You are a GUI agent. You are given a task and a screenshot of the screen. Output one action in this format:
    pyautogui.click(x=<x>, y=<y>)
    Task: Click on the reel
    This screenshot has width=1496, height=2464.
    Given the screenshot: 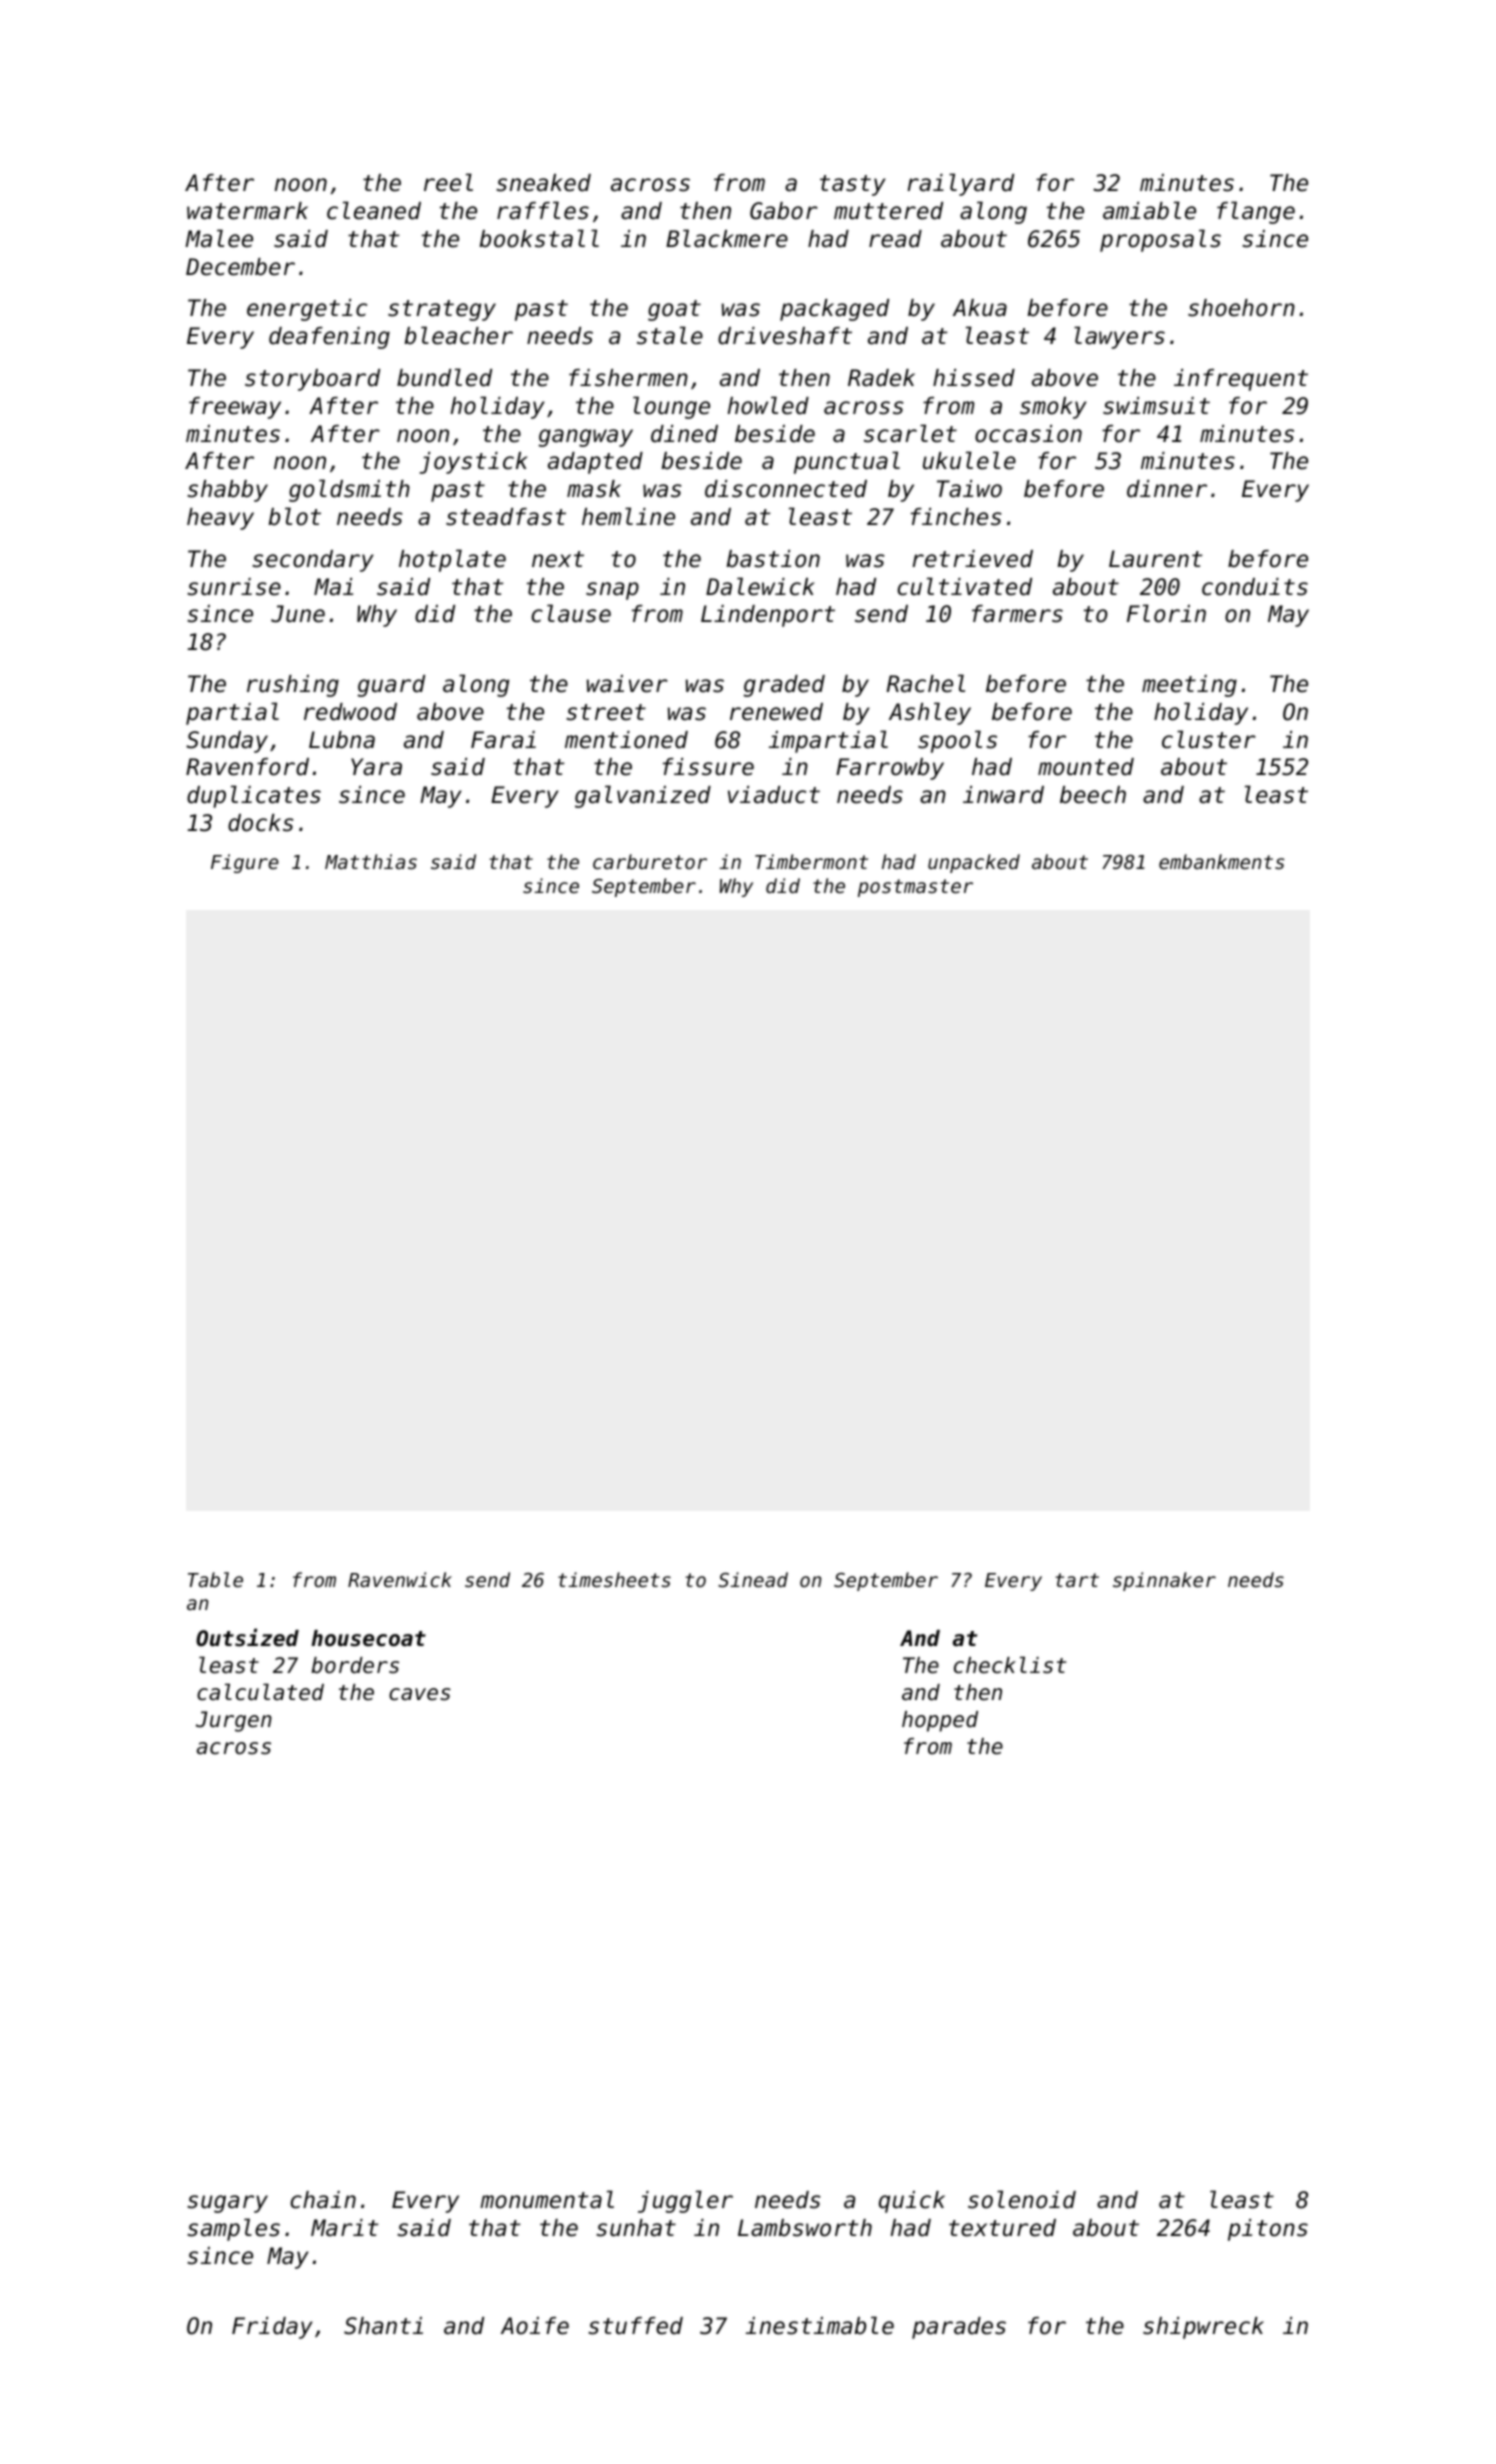 What is the action you would take?
    pyautogui.click(x=448, y=182)
